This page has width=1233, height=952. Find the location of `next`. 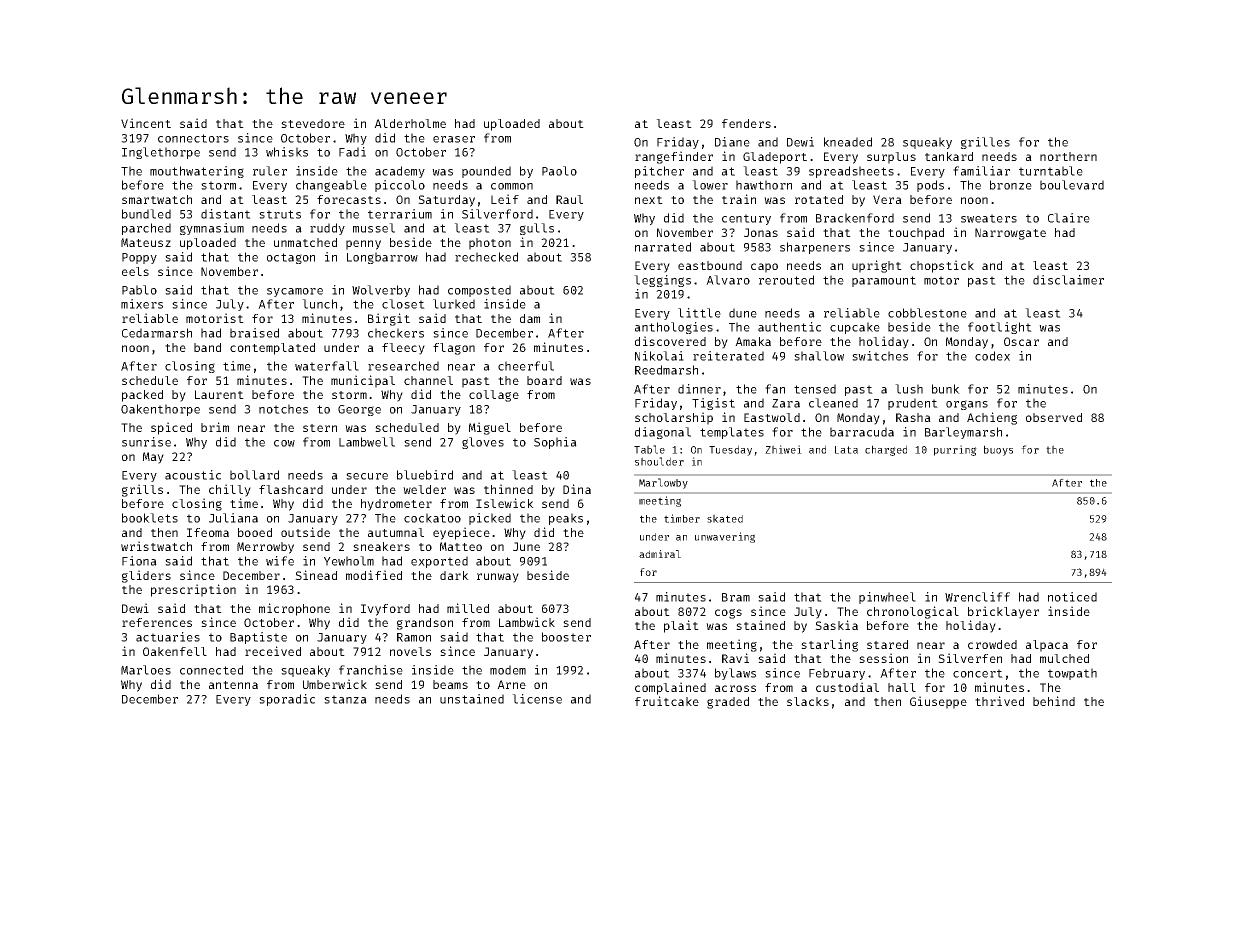

next is located at coordinates (649, 200).
